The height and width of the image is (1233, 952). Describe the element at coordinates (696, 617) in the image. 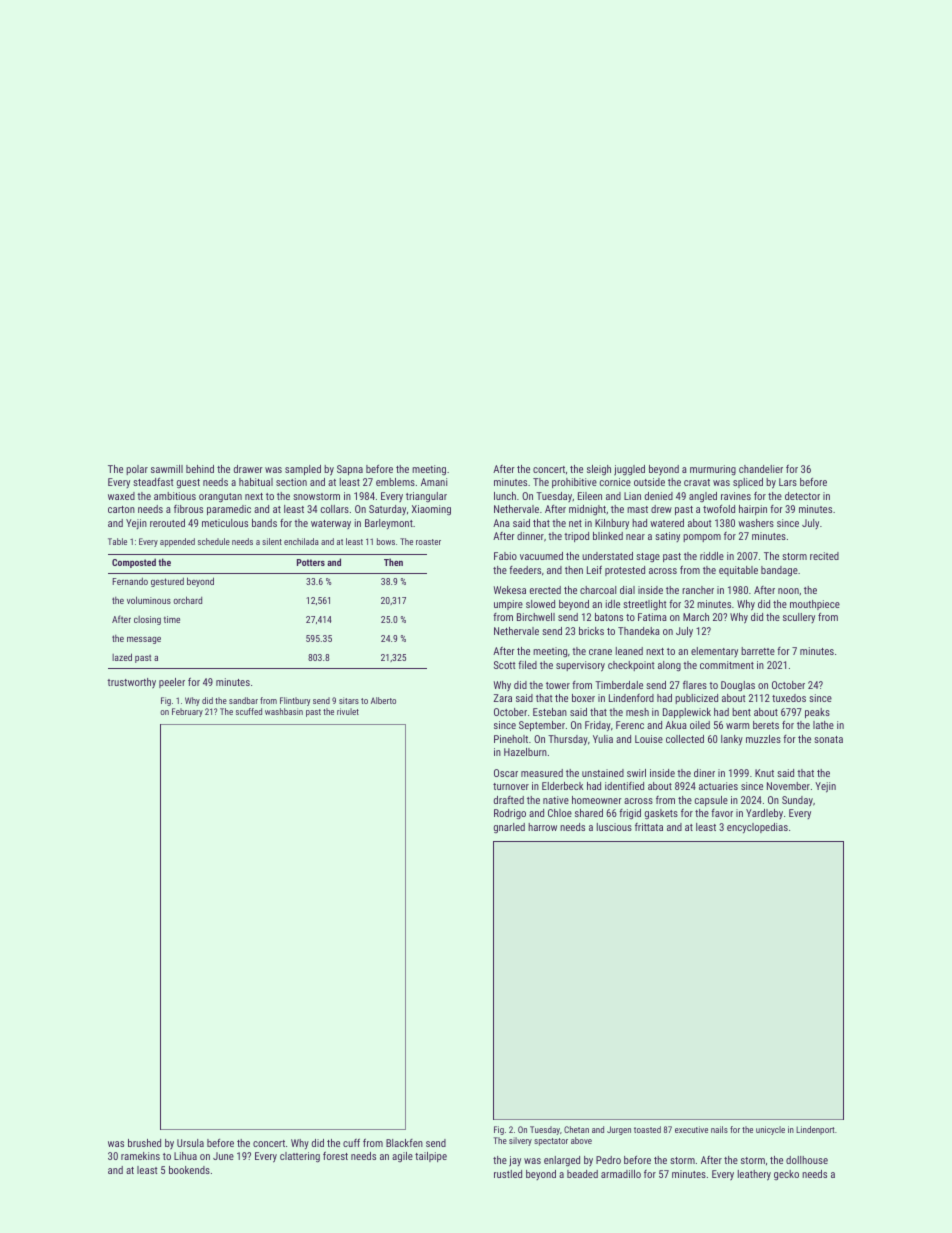

I see `March` at that location.
